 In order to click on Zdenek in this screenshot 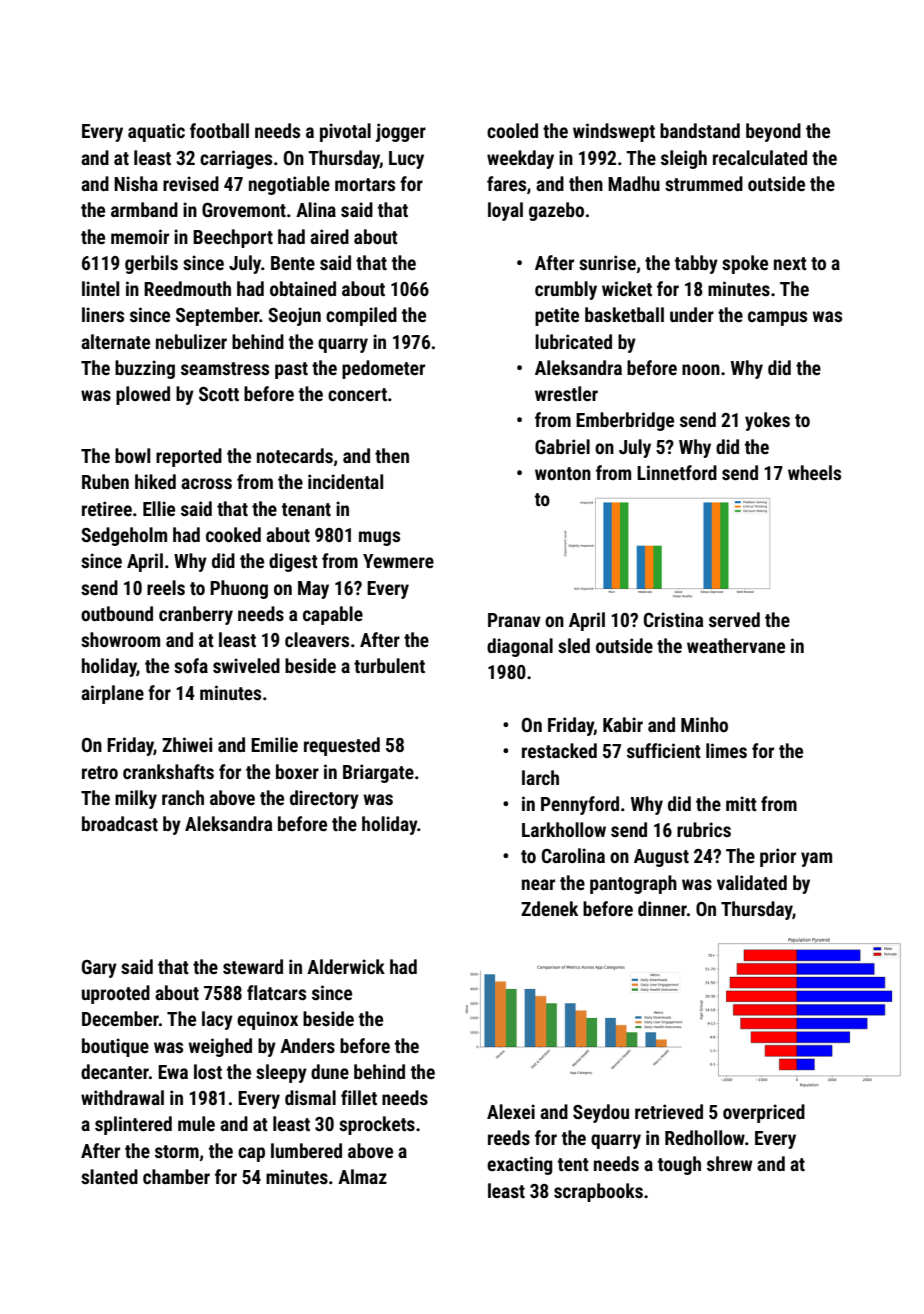, I will do `click(549, 908)`.
